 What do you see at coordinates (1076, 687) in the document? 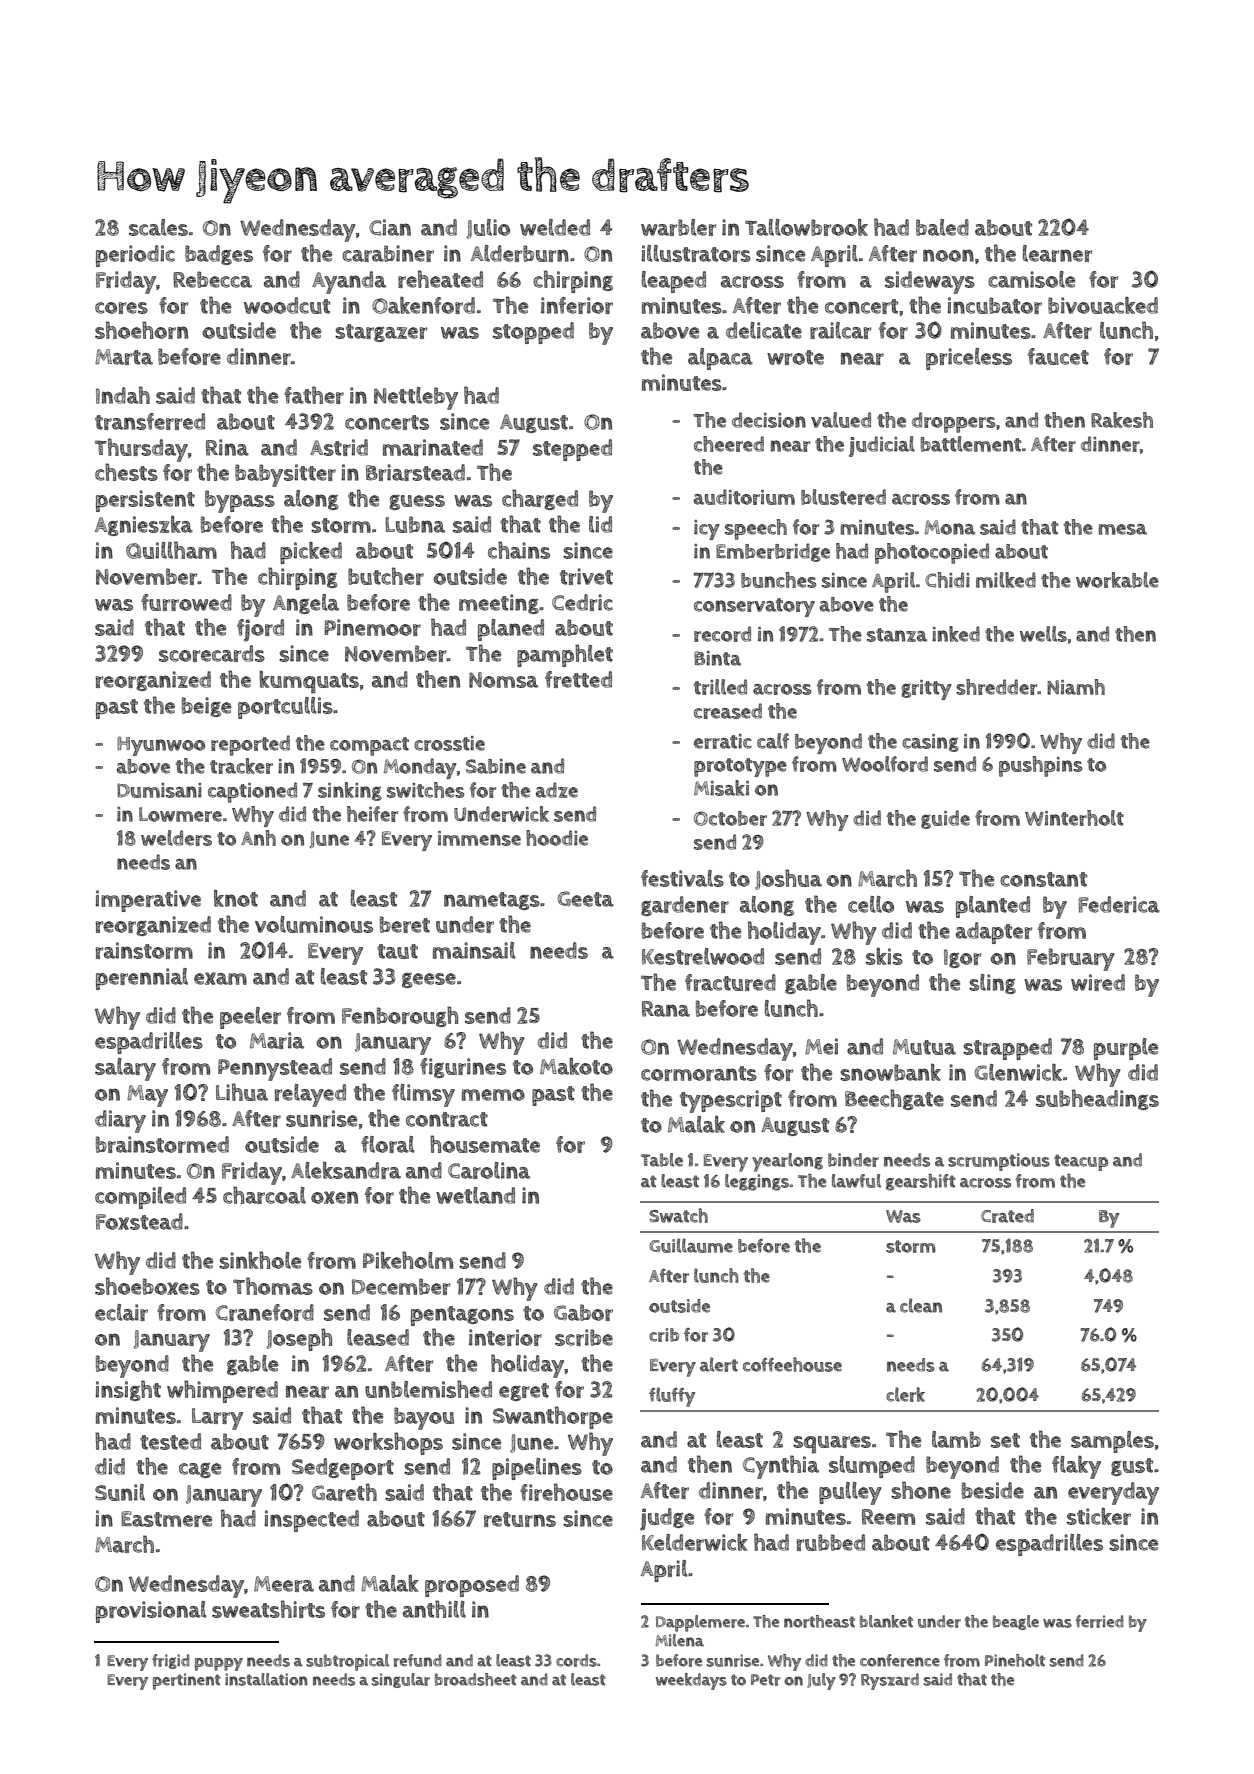
I see `Niamh` at bounding box center [1076, 687].
